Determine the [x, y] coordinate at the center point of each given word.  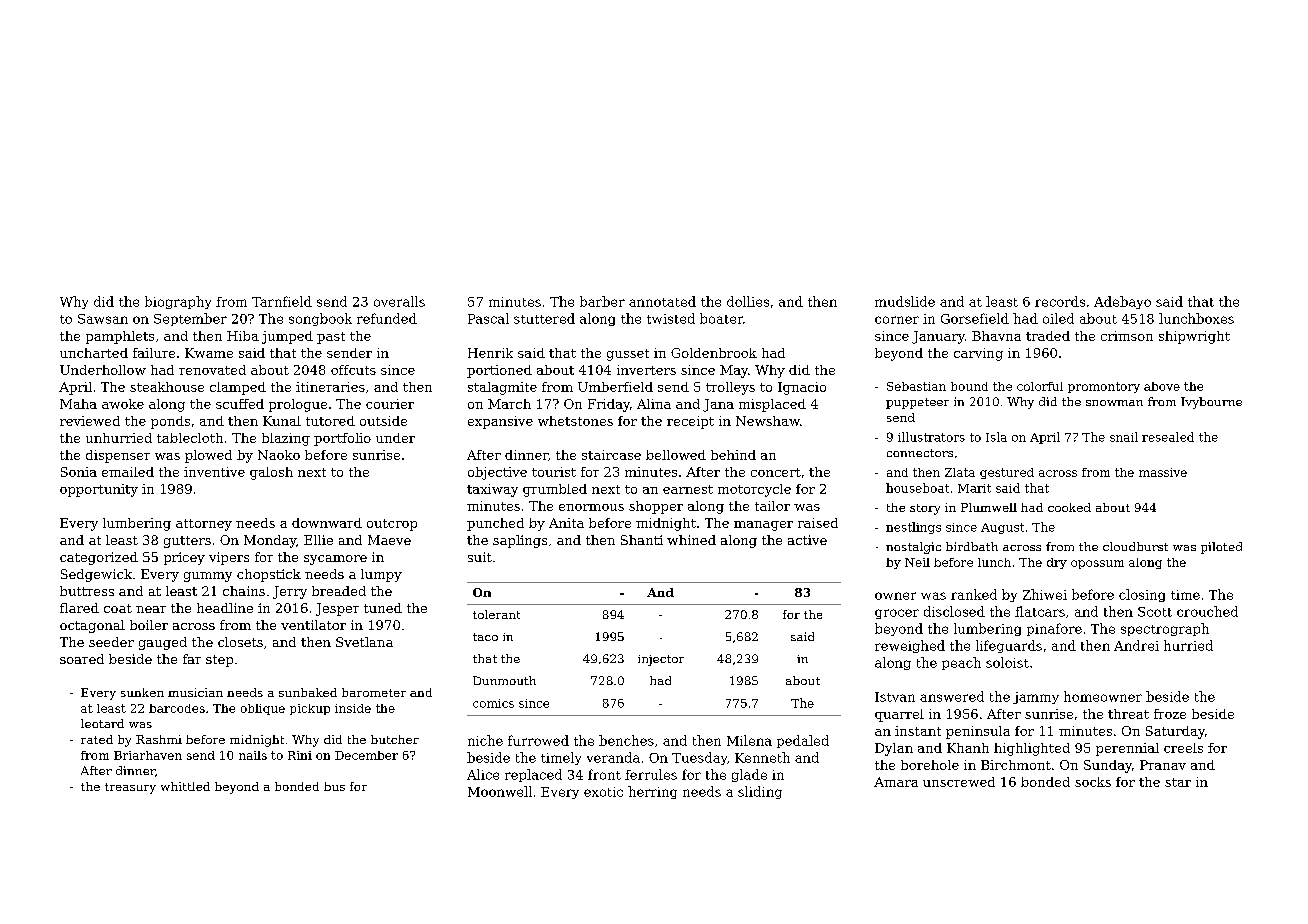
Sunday [1108, 766]
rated [97, 739]
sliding [760, 792]
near [151, 609]
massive [1163, 472]
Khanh [968, 748]
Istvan [895, 697]
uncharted [94, 353]
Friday [609, 405]
